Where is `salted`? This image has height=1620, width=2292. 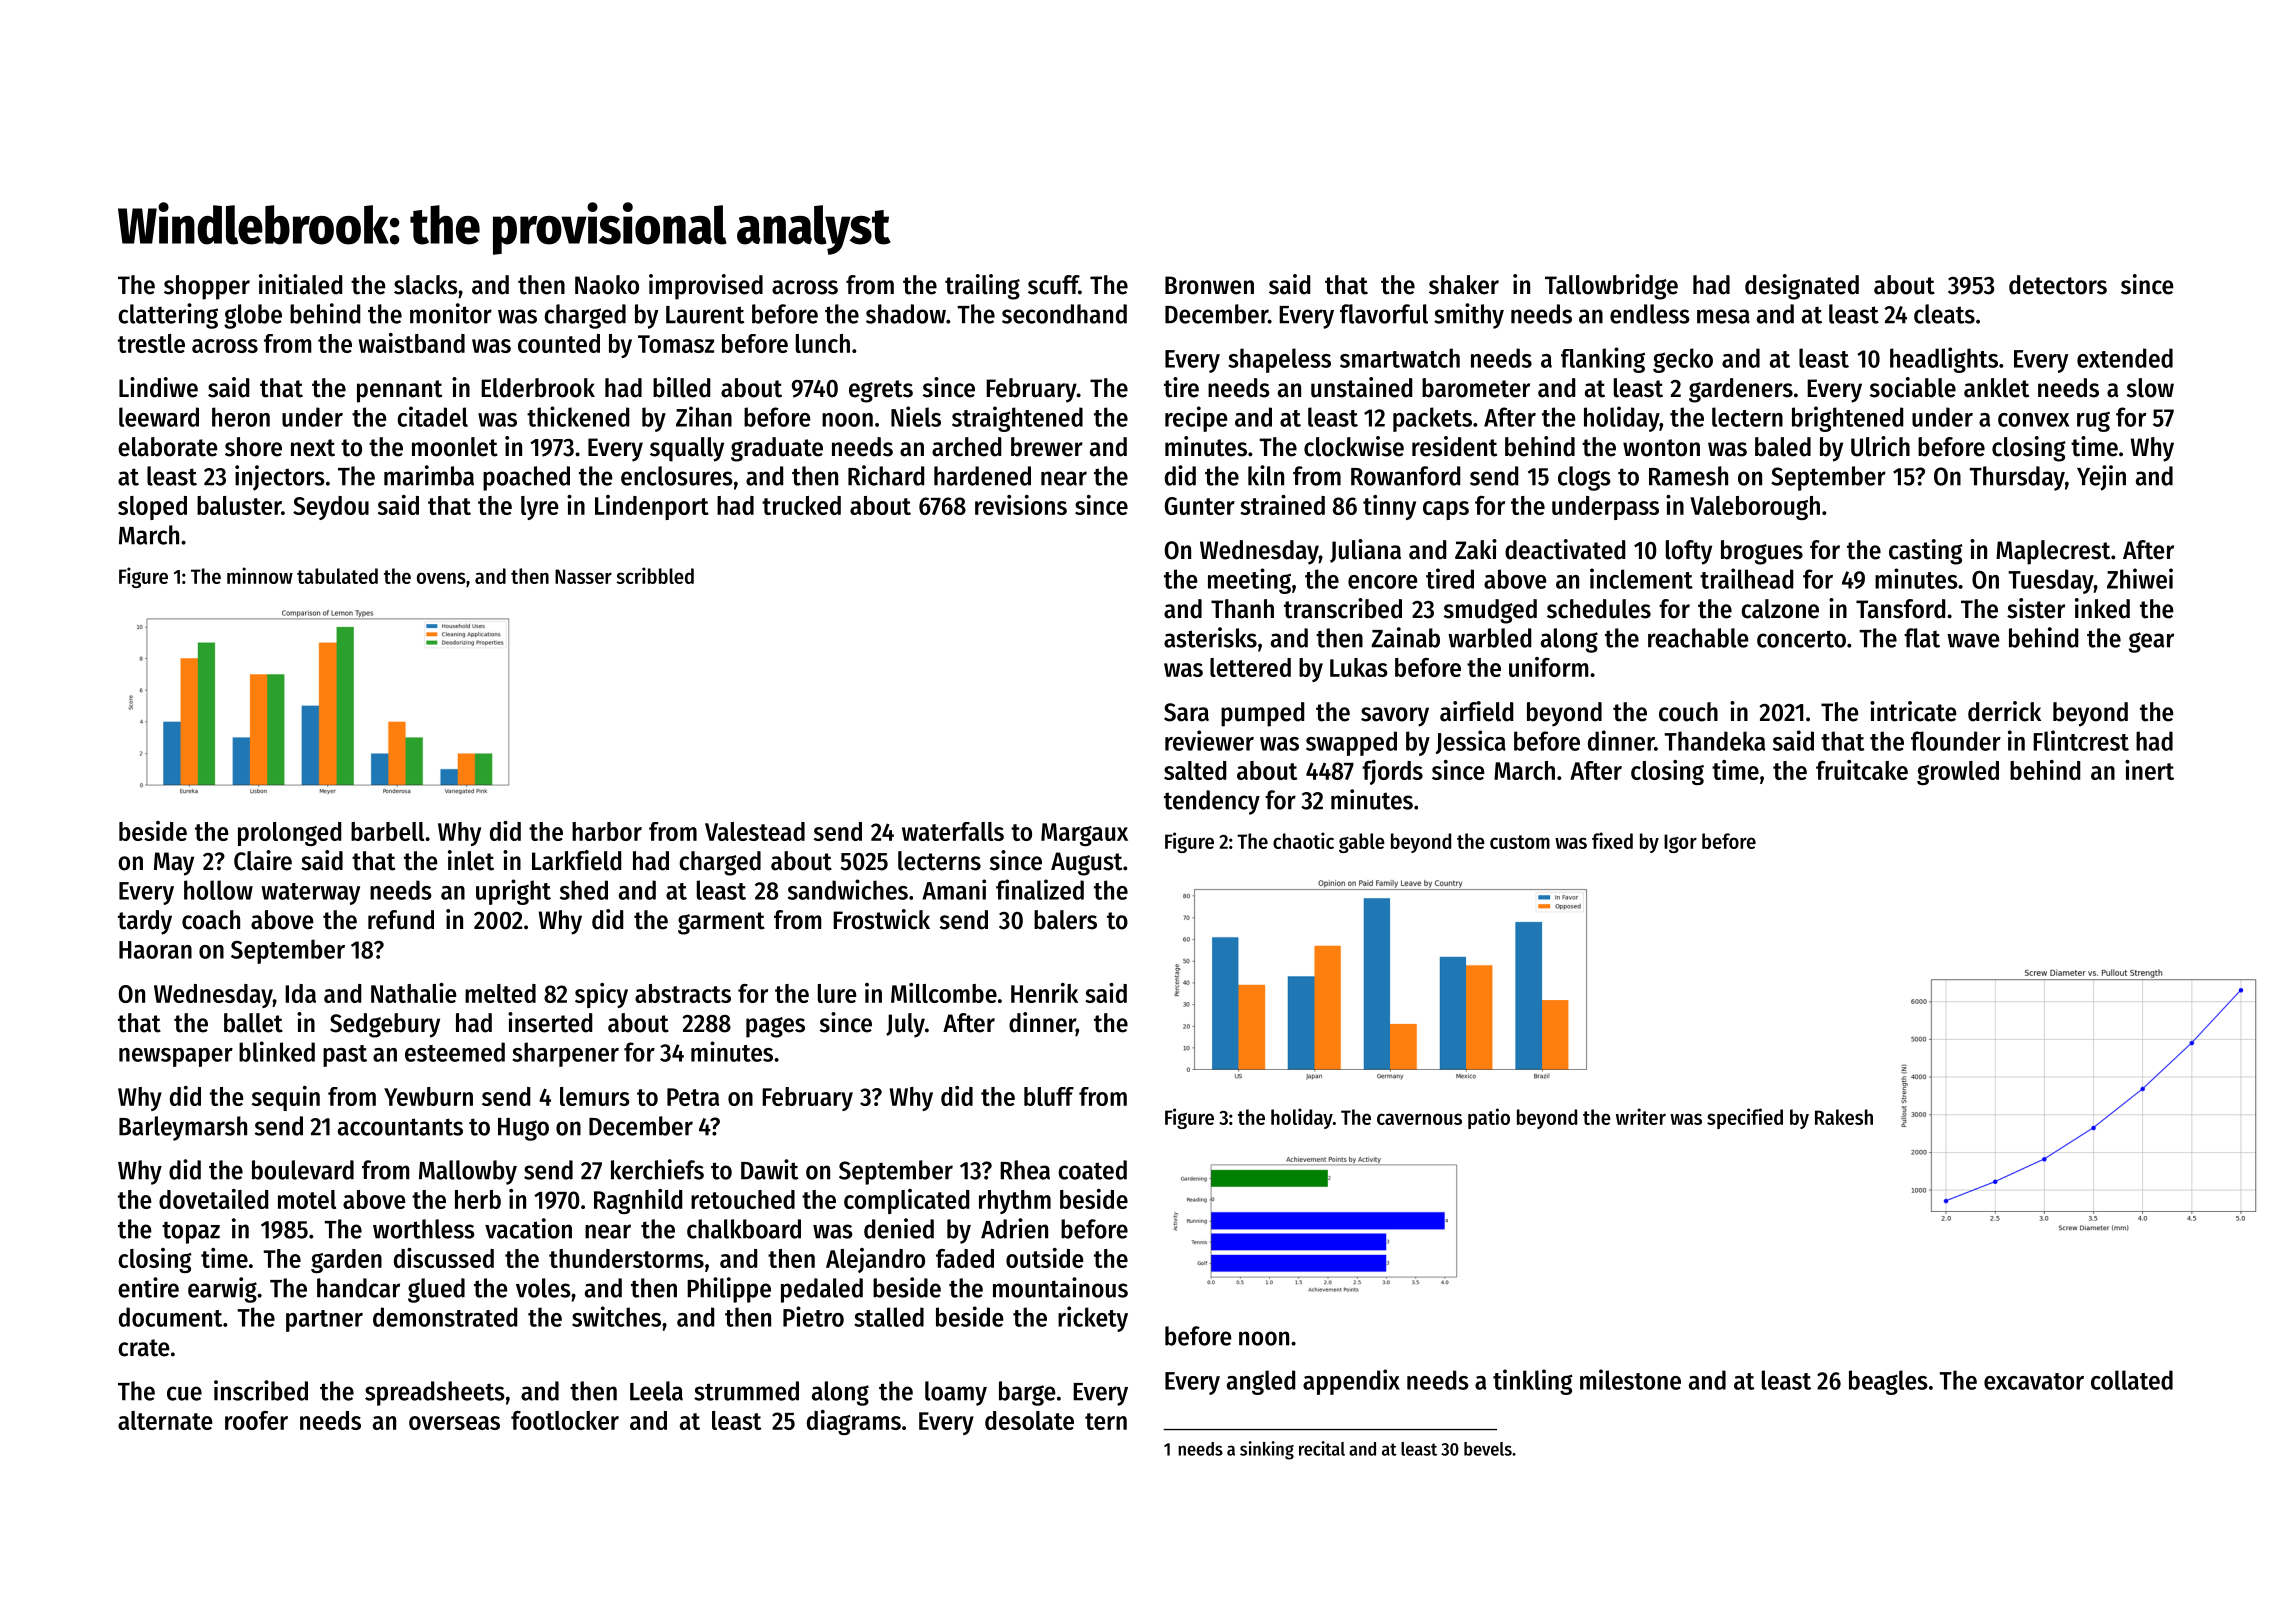 salted is located at coordinates (1195, 770).
